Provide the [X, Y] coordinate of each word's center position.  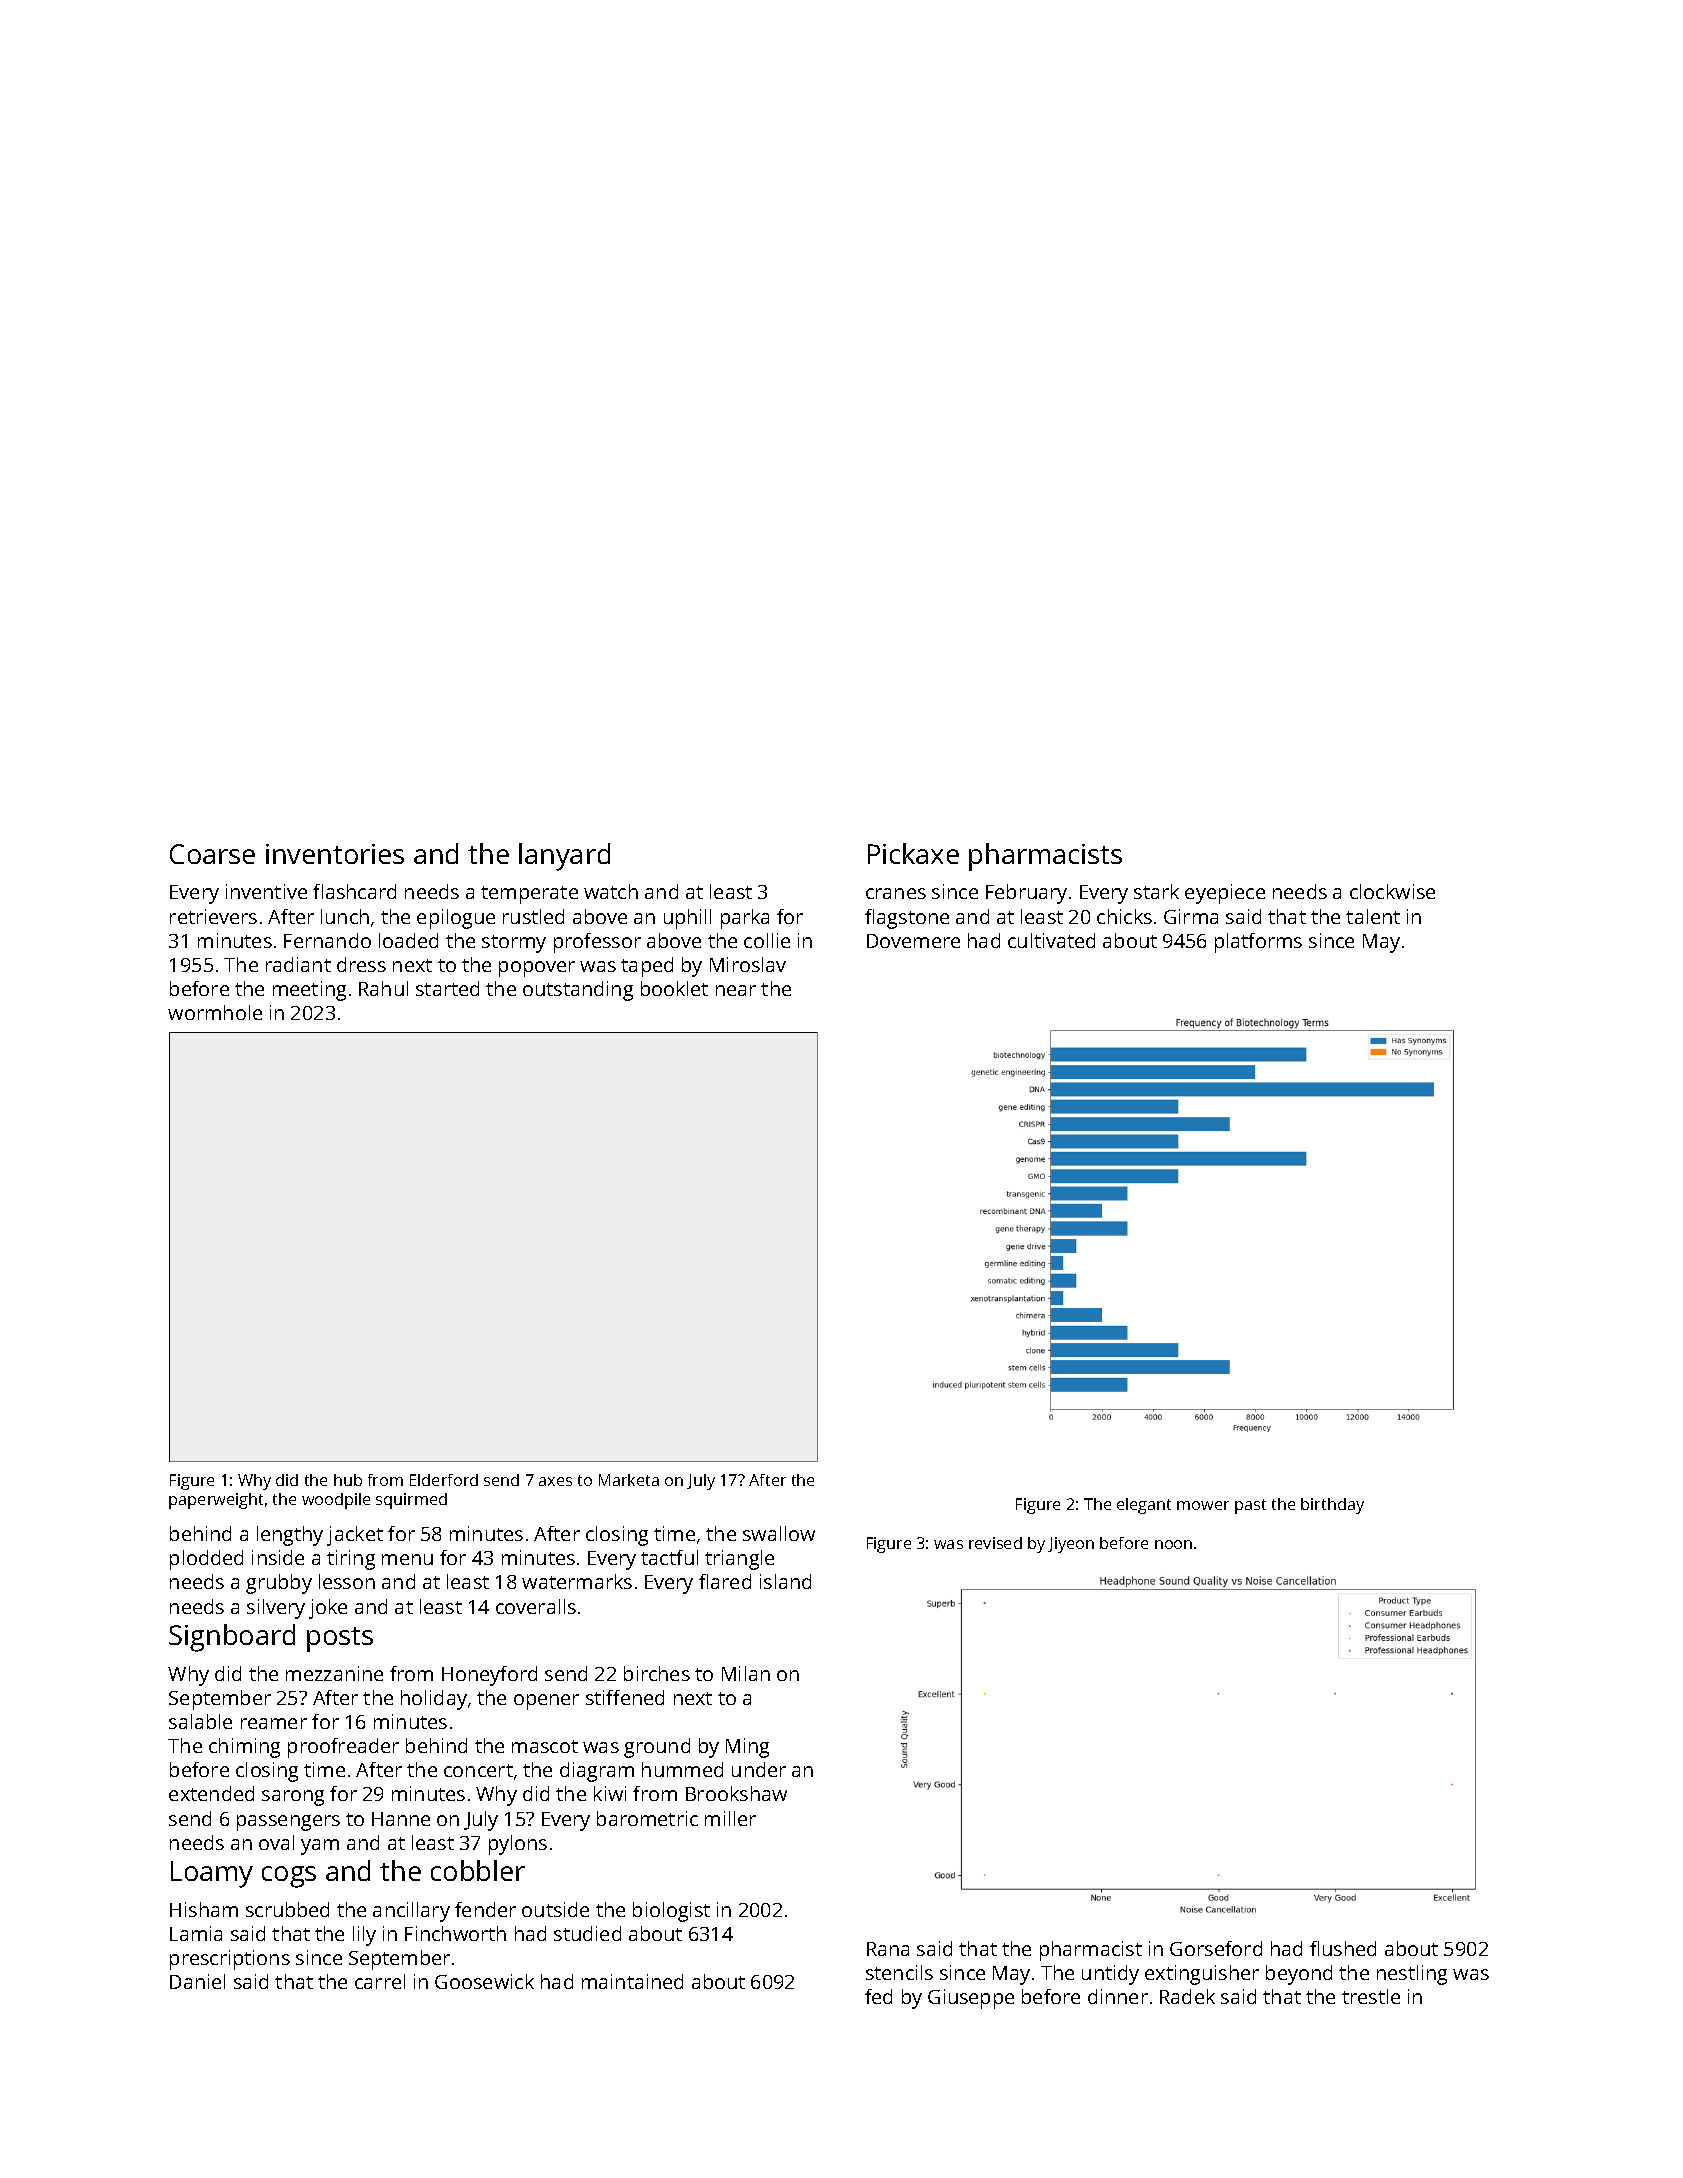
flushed [1343, 1948]
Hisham [204, 1909]
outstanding [578, 991]
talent [1373, 916]
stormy [514, 944]
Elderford [444, 1480]
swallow [779, 1533]
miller [730, 1818]
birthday [1332, 1506]
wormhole [215, 1012]
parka [745, 919]
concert [478, 1770]
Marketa [629, 1480]
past [1250, 1506]
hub [348, 1480]
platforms [1258, 943]
